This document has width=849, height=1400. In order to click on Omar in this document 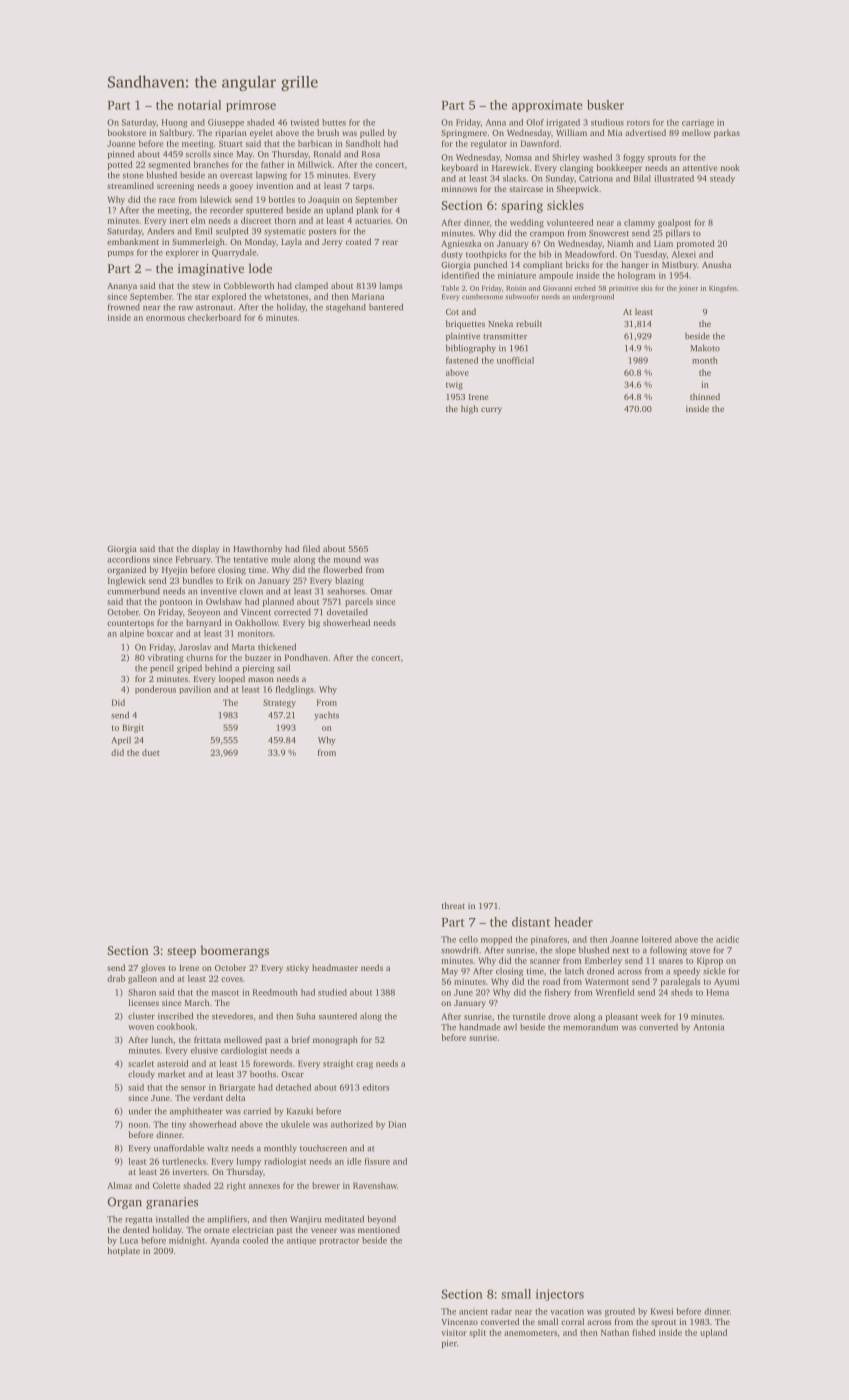, I will do `click(381, 591)`.
